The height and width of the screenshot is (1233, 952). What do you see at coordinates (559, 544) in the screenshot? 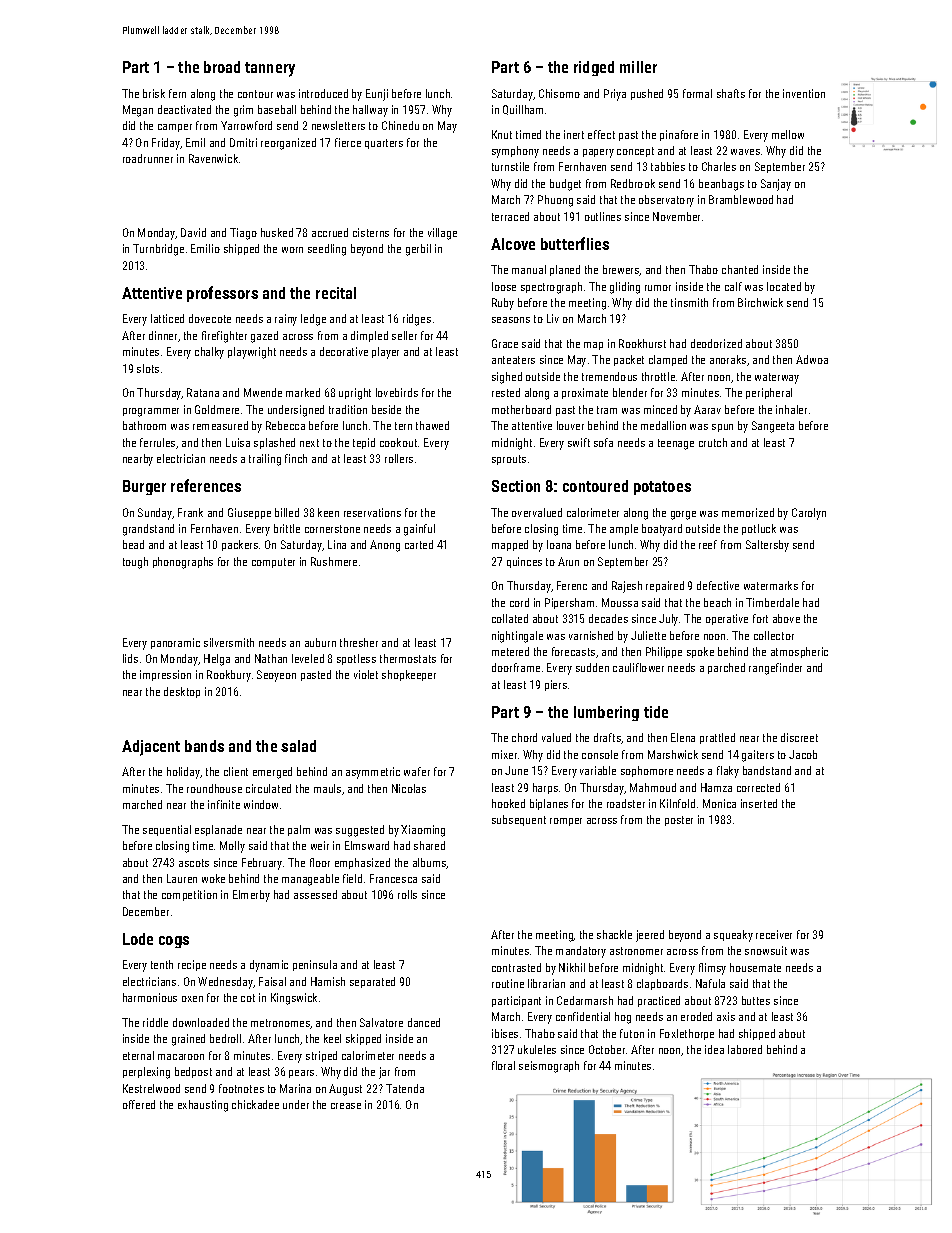
I see `Ioana` at bounding box center [559, 544].
